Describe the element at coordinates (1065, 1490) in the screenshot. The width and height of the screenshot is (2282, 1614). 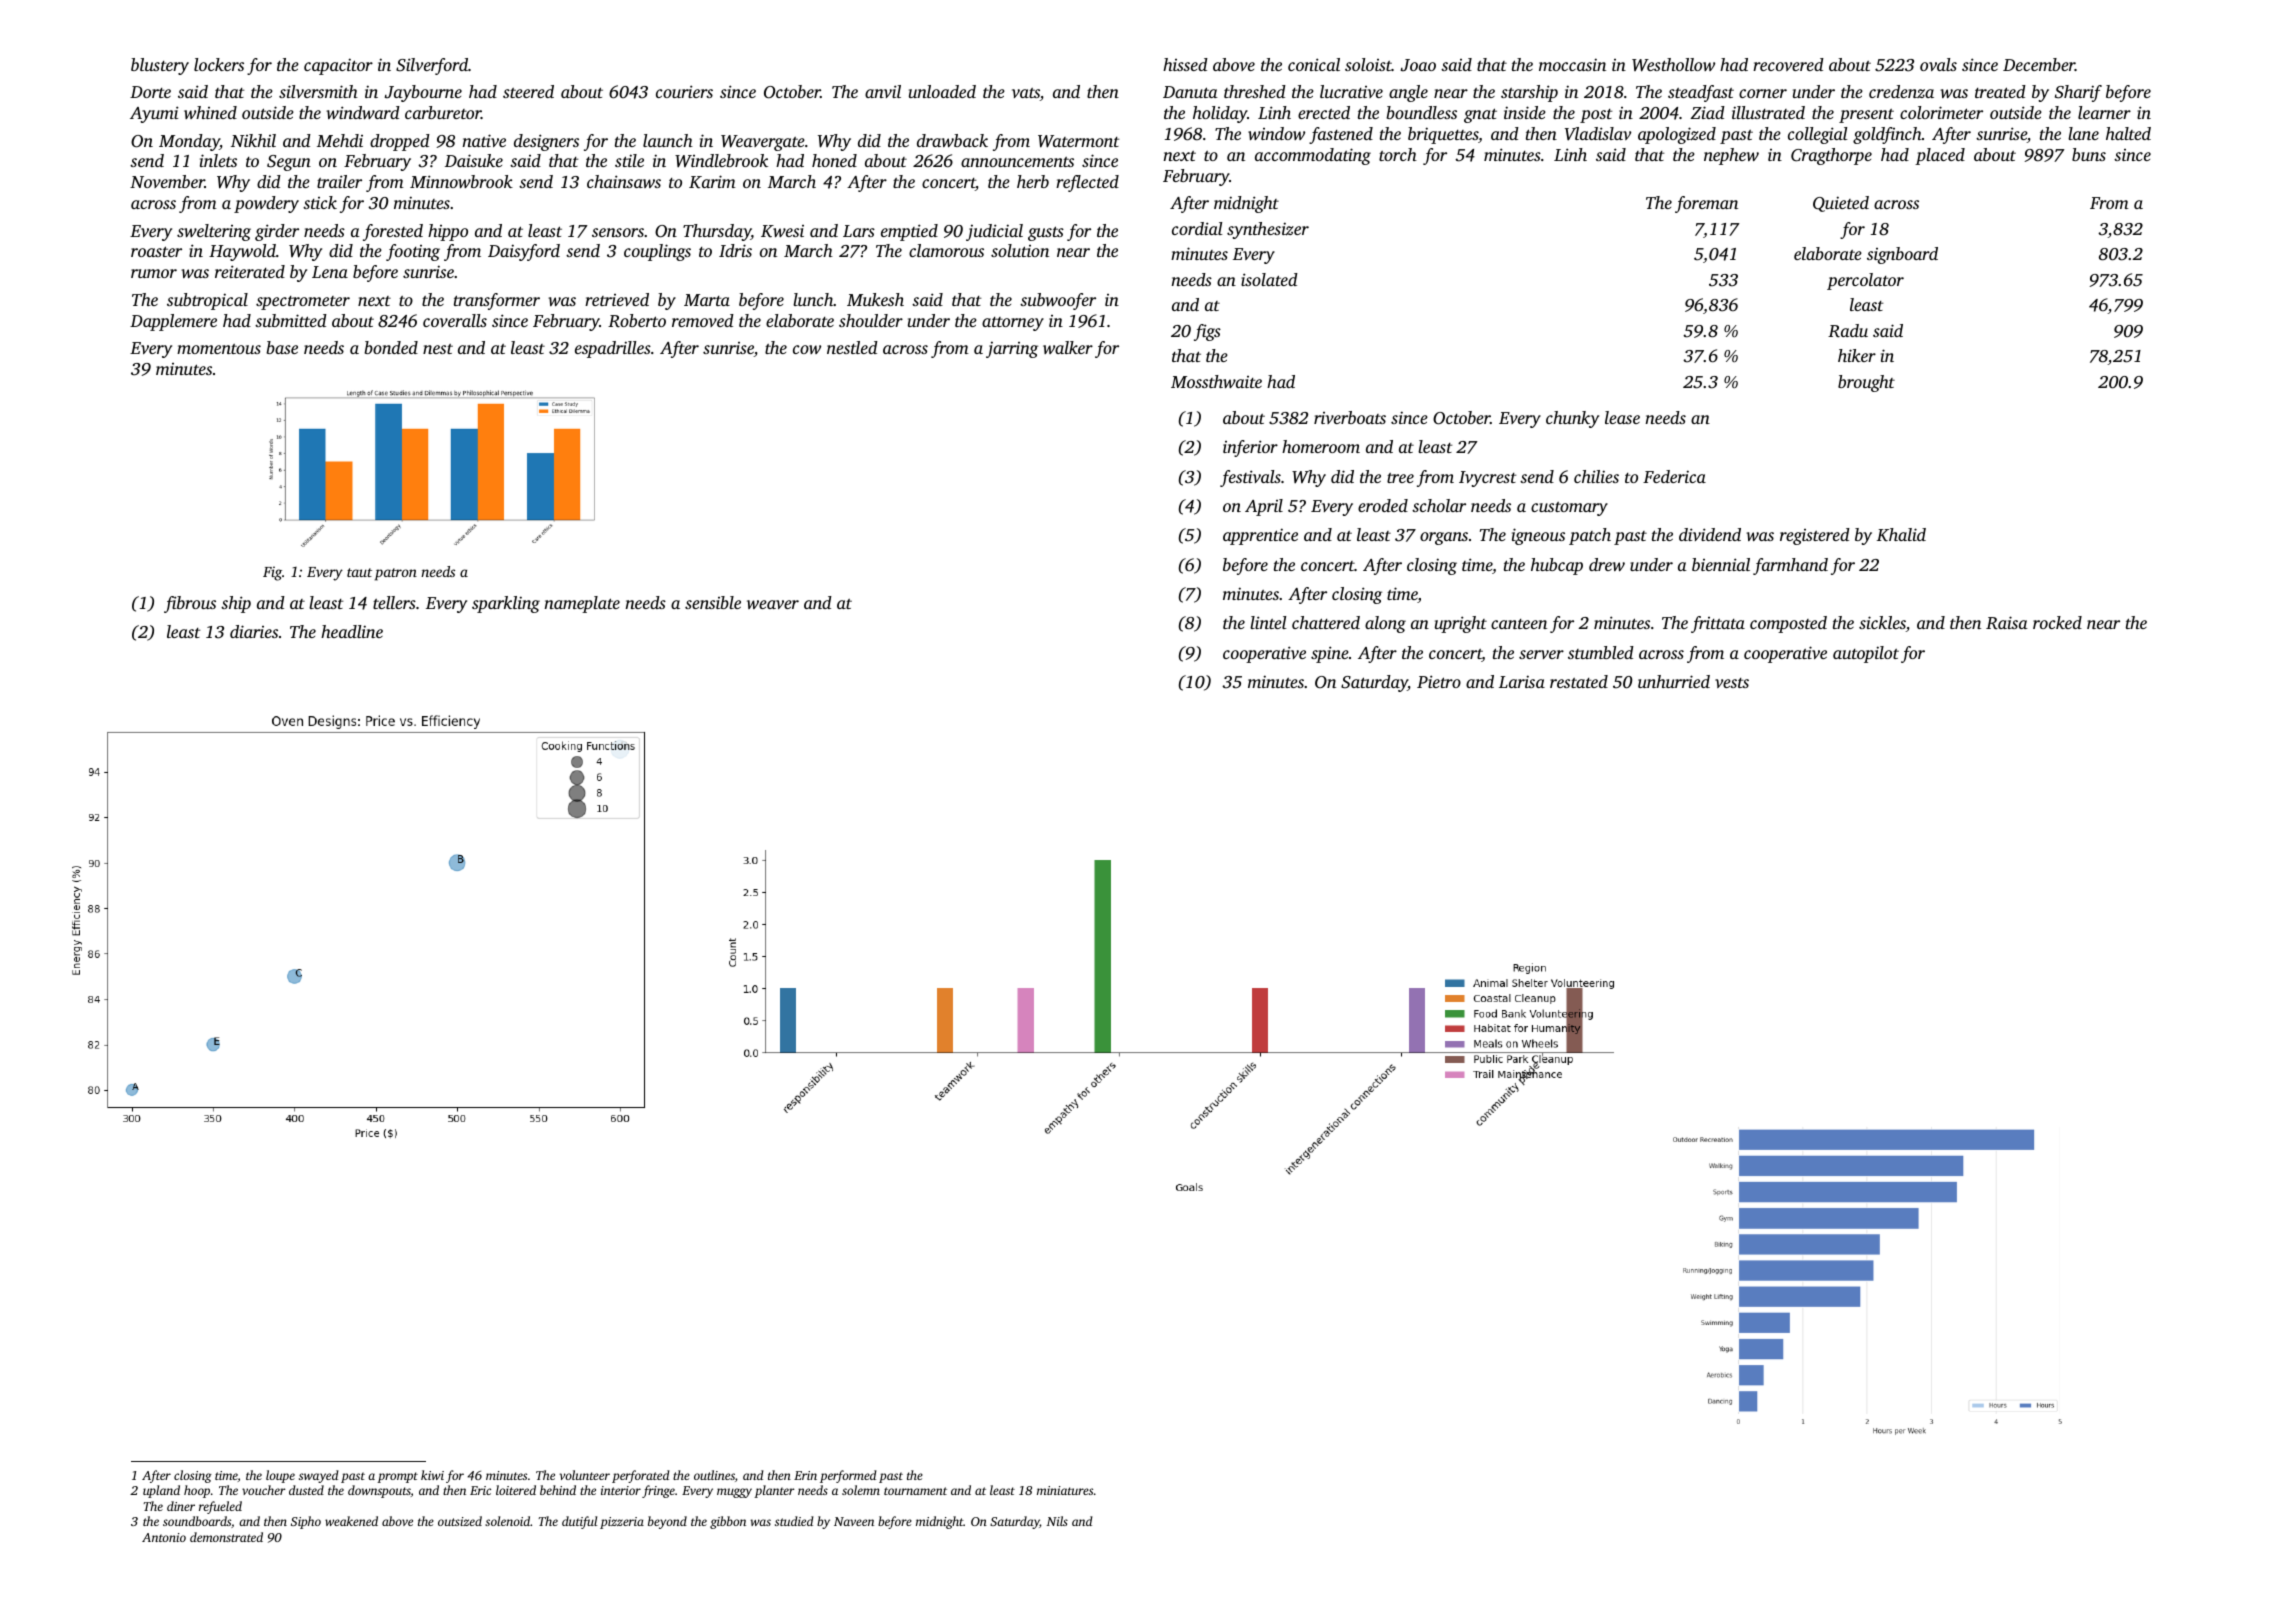
I see `miniatures` at that location.
